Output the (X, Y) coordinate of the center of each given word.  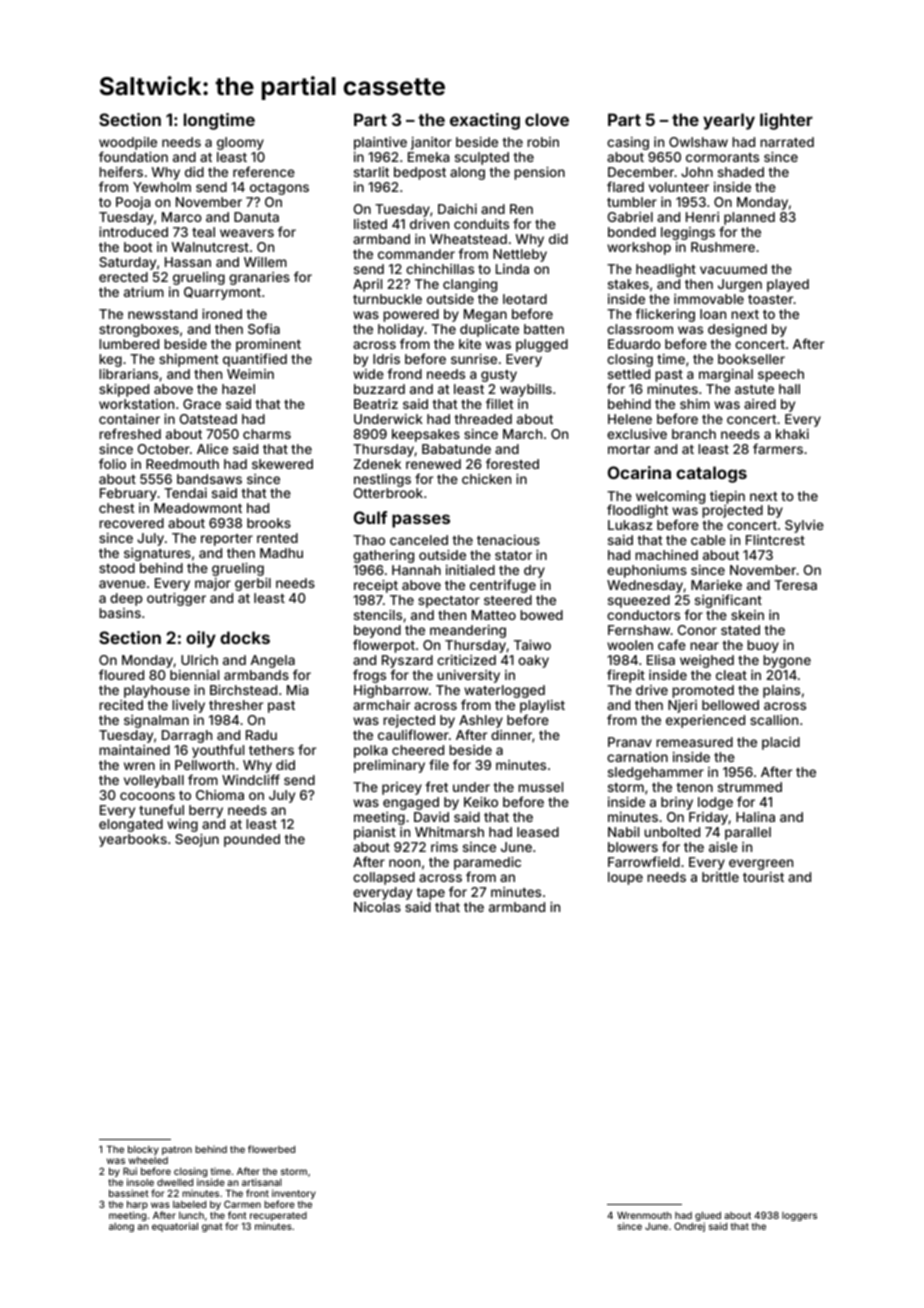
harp (137, 1205)
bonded (632, 232)
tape (430, 894)
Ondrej (689, 1227)
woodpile (128, 143)
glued (708, 1216)
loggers (799, 1216)
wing (182, 825)
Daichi (457, 209)
